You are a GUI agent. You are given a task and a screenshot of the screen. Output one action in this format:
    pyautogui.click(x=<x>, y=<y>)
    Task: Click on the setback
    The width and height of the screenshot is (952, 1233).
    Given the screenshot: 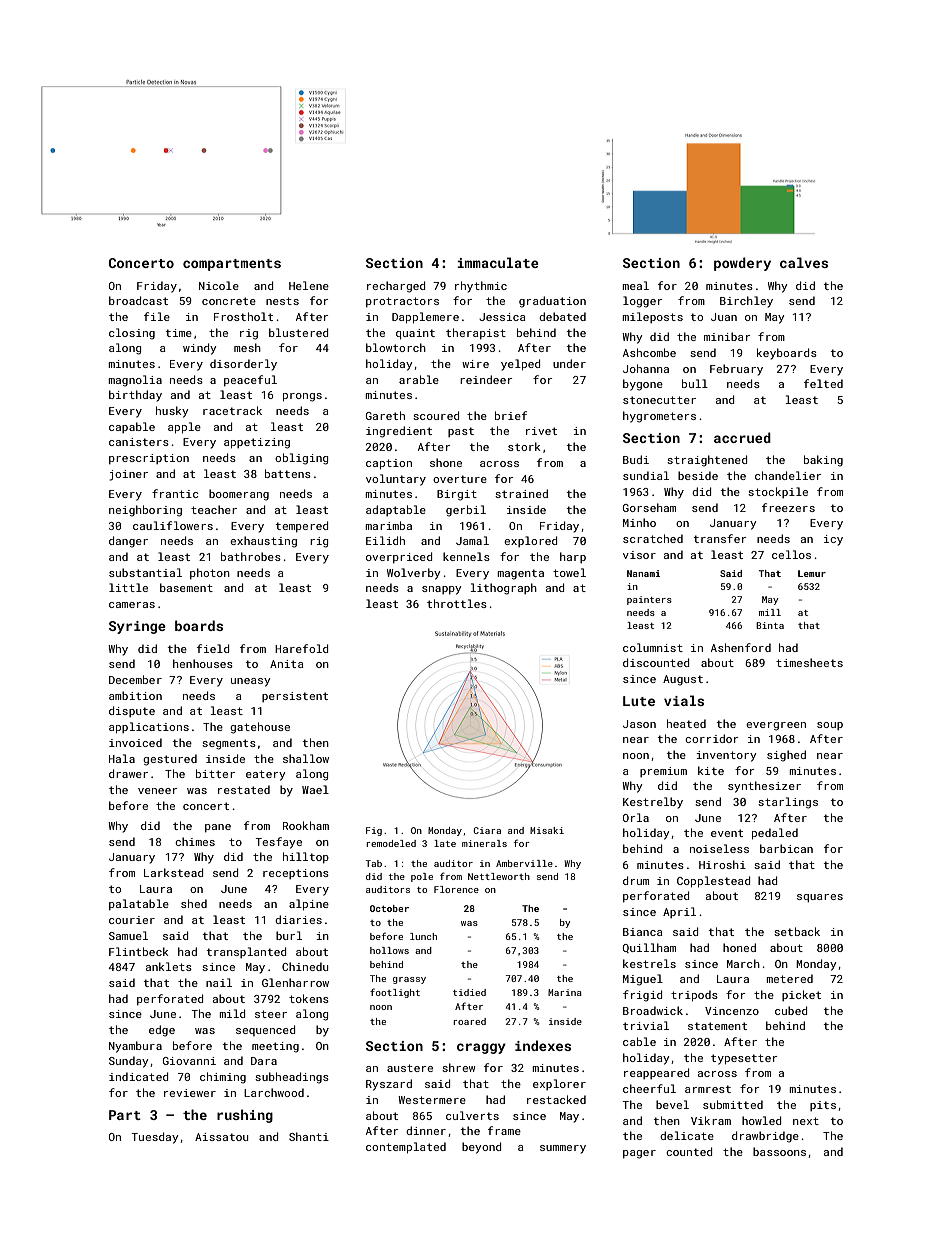 What is the action you would take?
    pyautogui.click(x=797, y=931)
